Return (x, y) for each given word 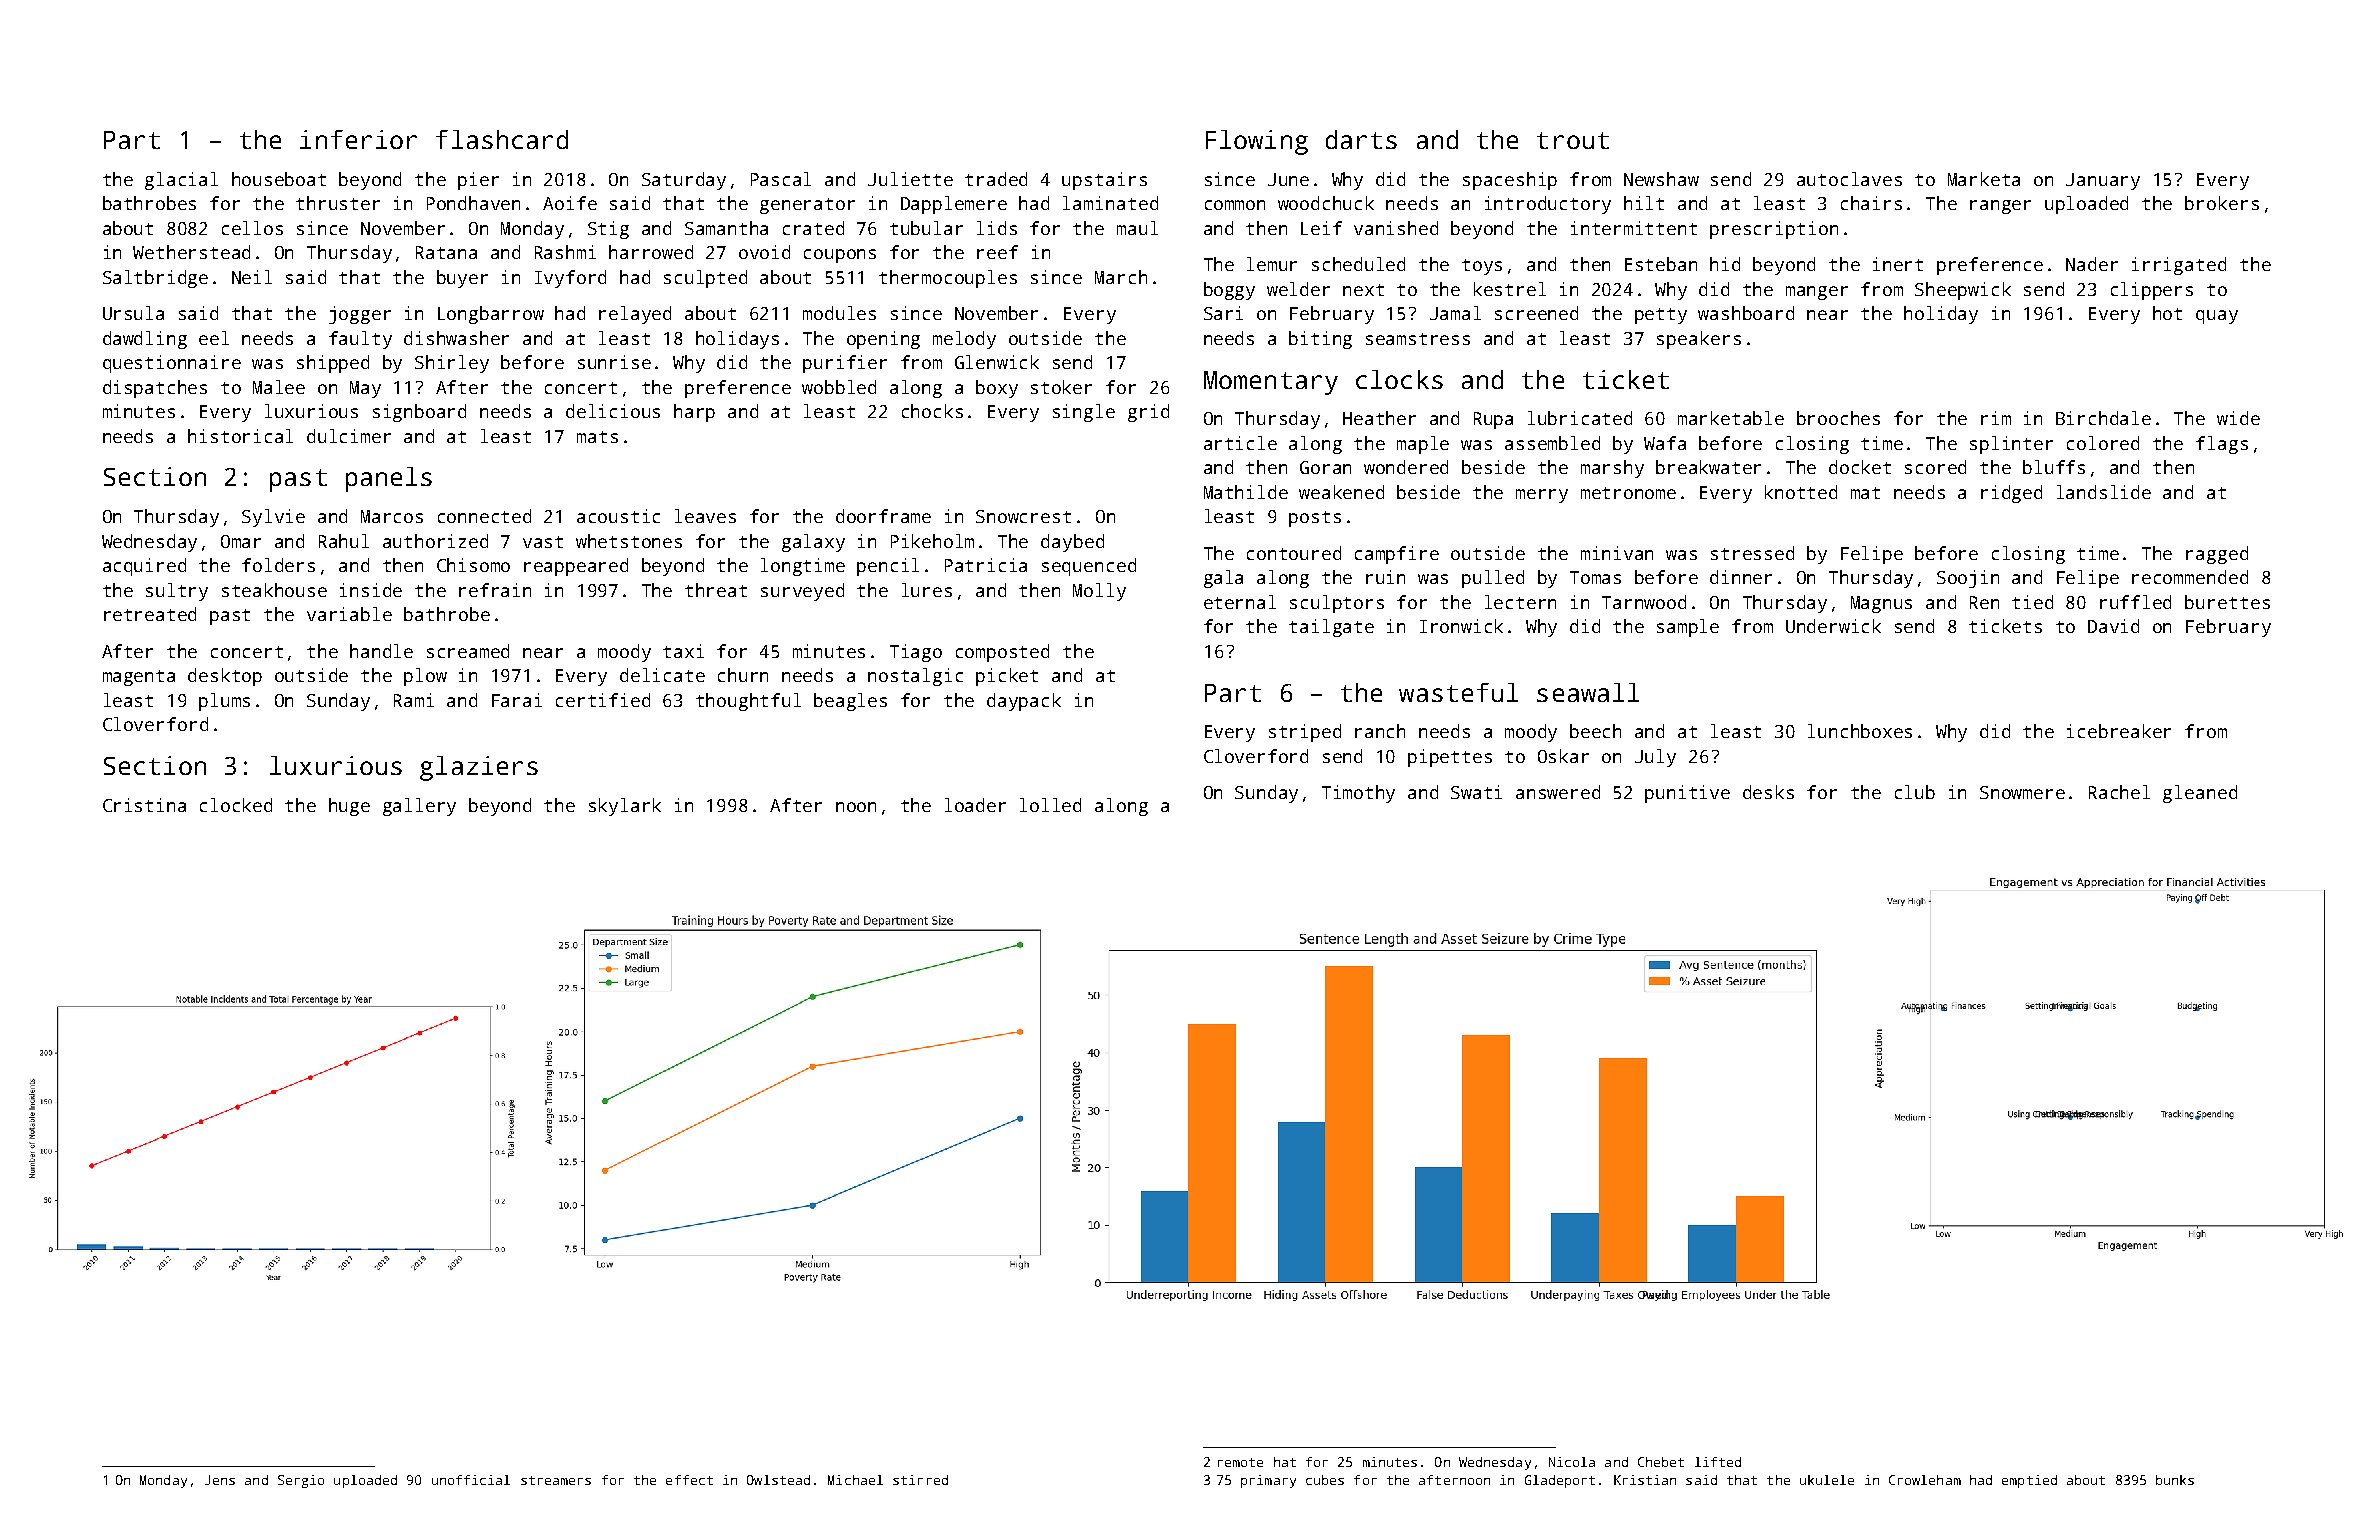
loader (975, 805)
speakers (1699, 340)
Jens (220, 1480)
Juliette (910, 179)
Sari (1223, 313)
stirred (920, 1480)
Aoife (570, 203)
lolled (1050, 805)
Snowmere (2022, 792)
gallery (419, 807)
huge (349, 807)
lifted (1718, 1462)
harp (694, 413)
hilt (1644, 203)
